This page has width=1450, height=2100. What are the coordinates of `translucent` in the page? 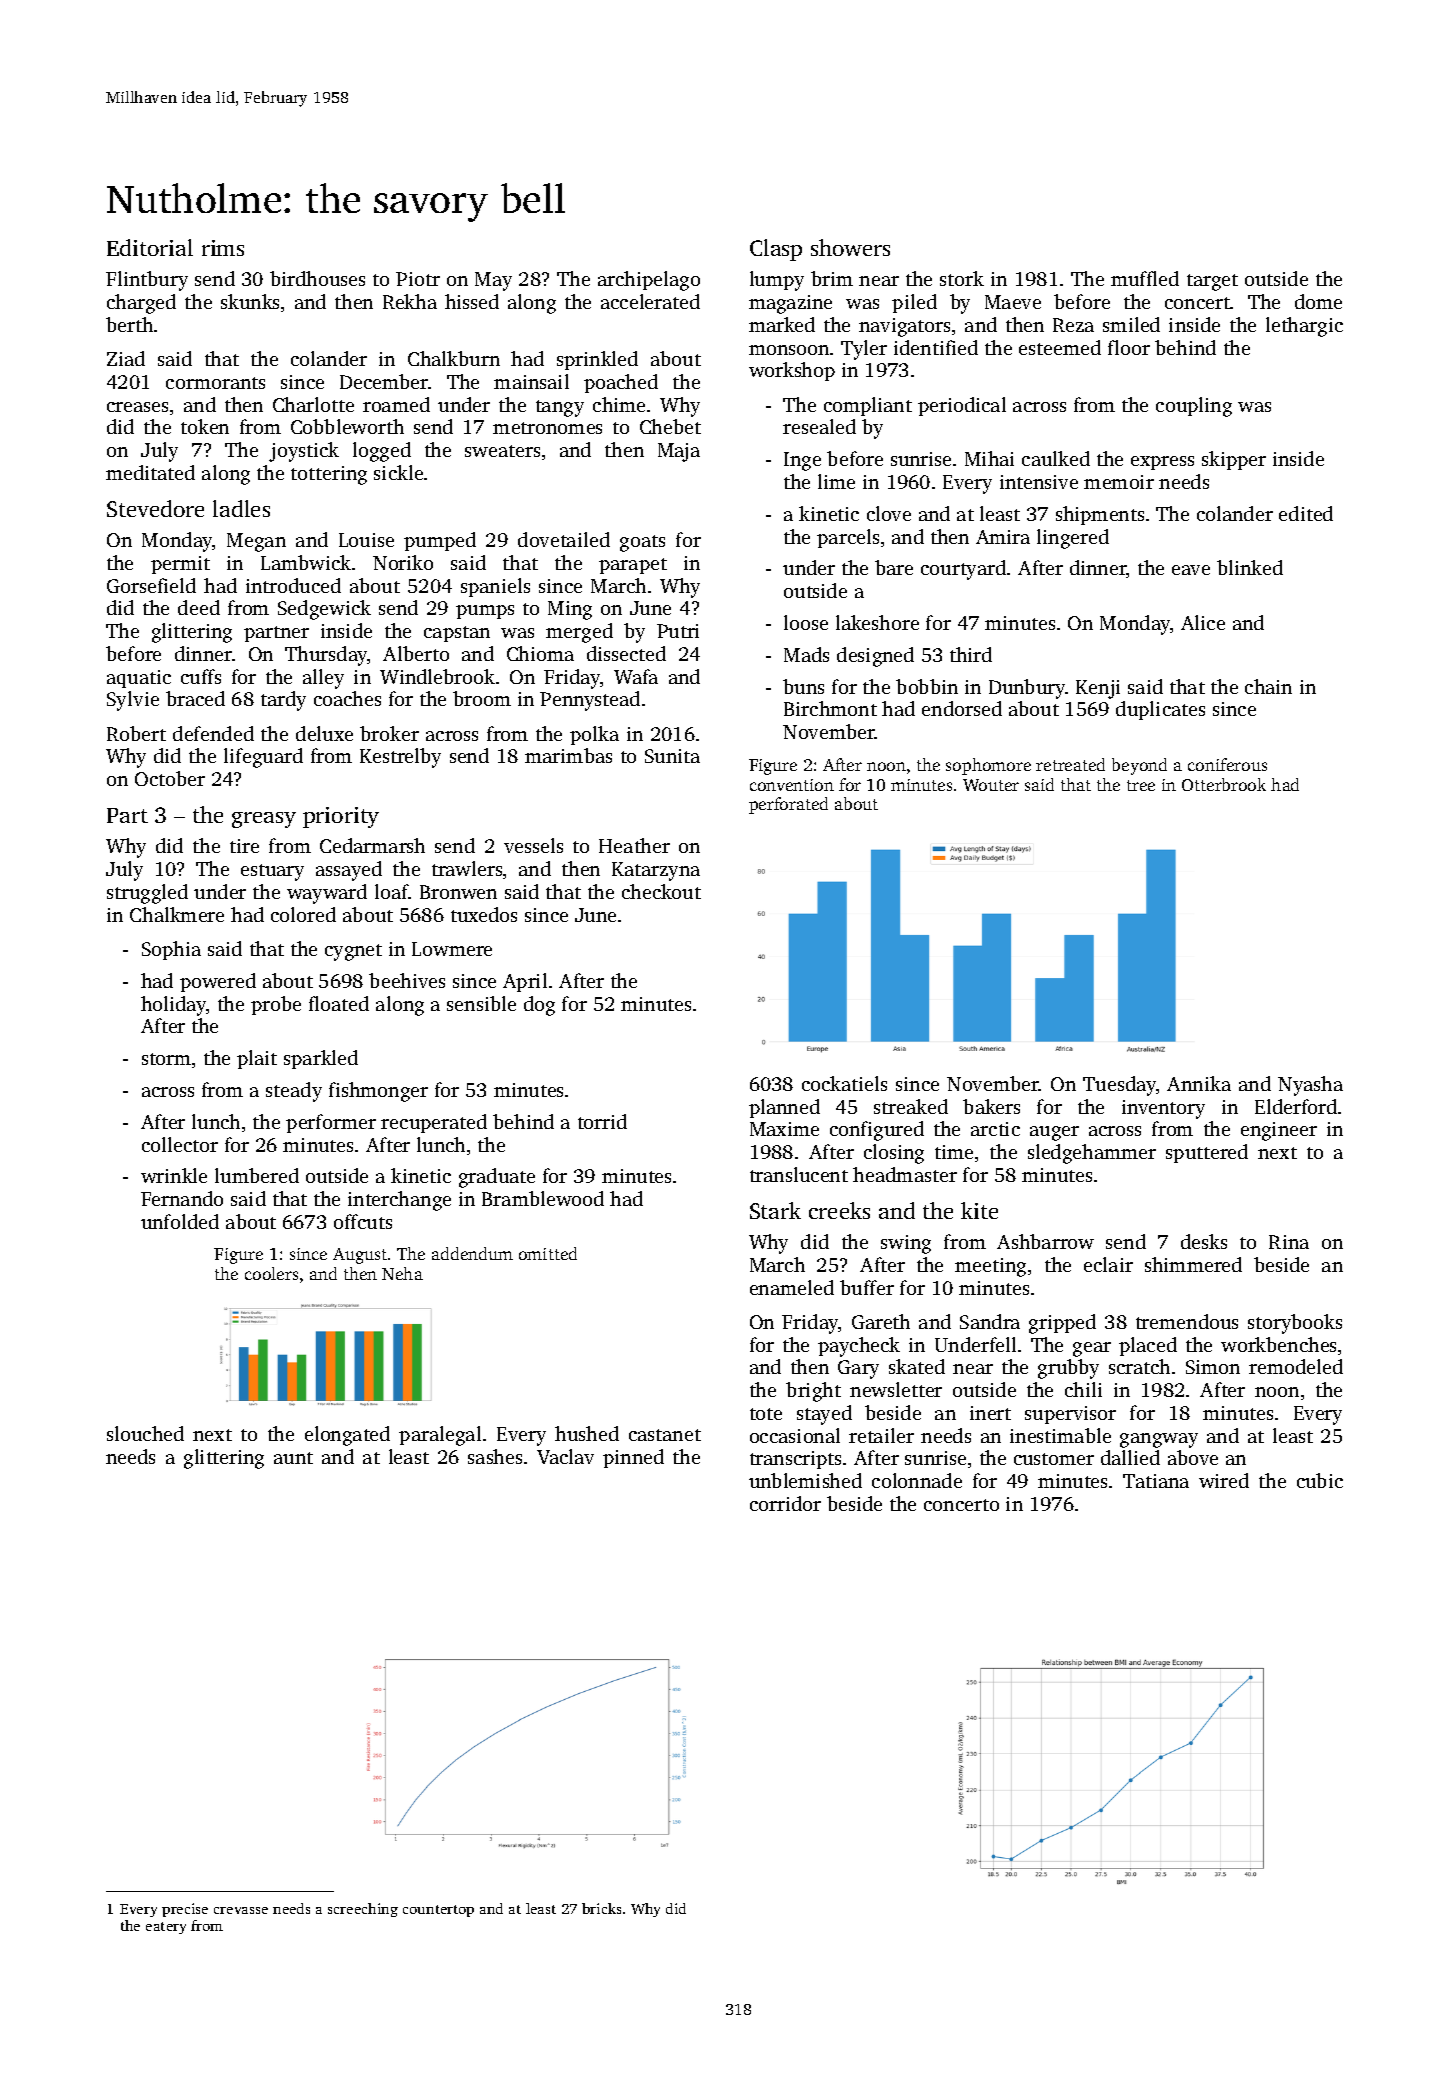 It's located at (799, 1174).
